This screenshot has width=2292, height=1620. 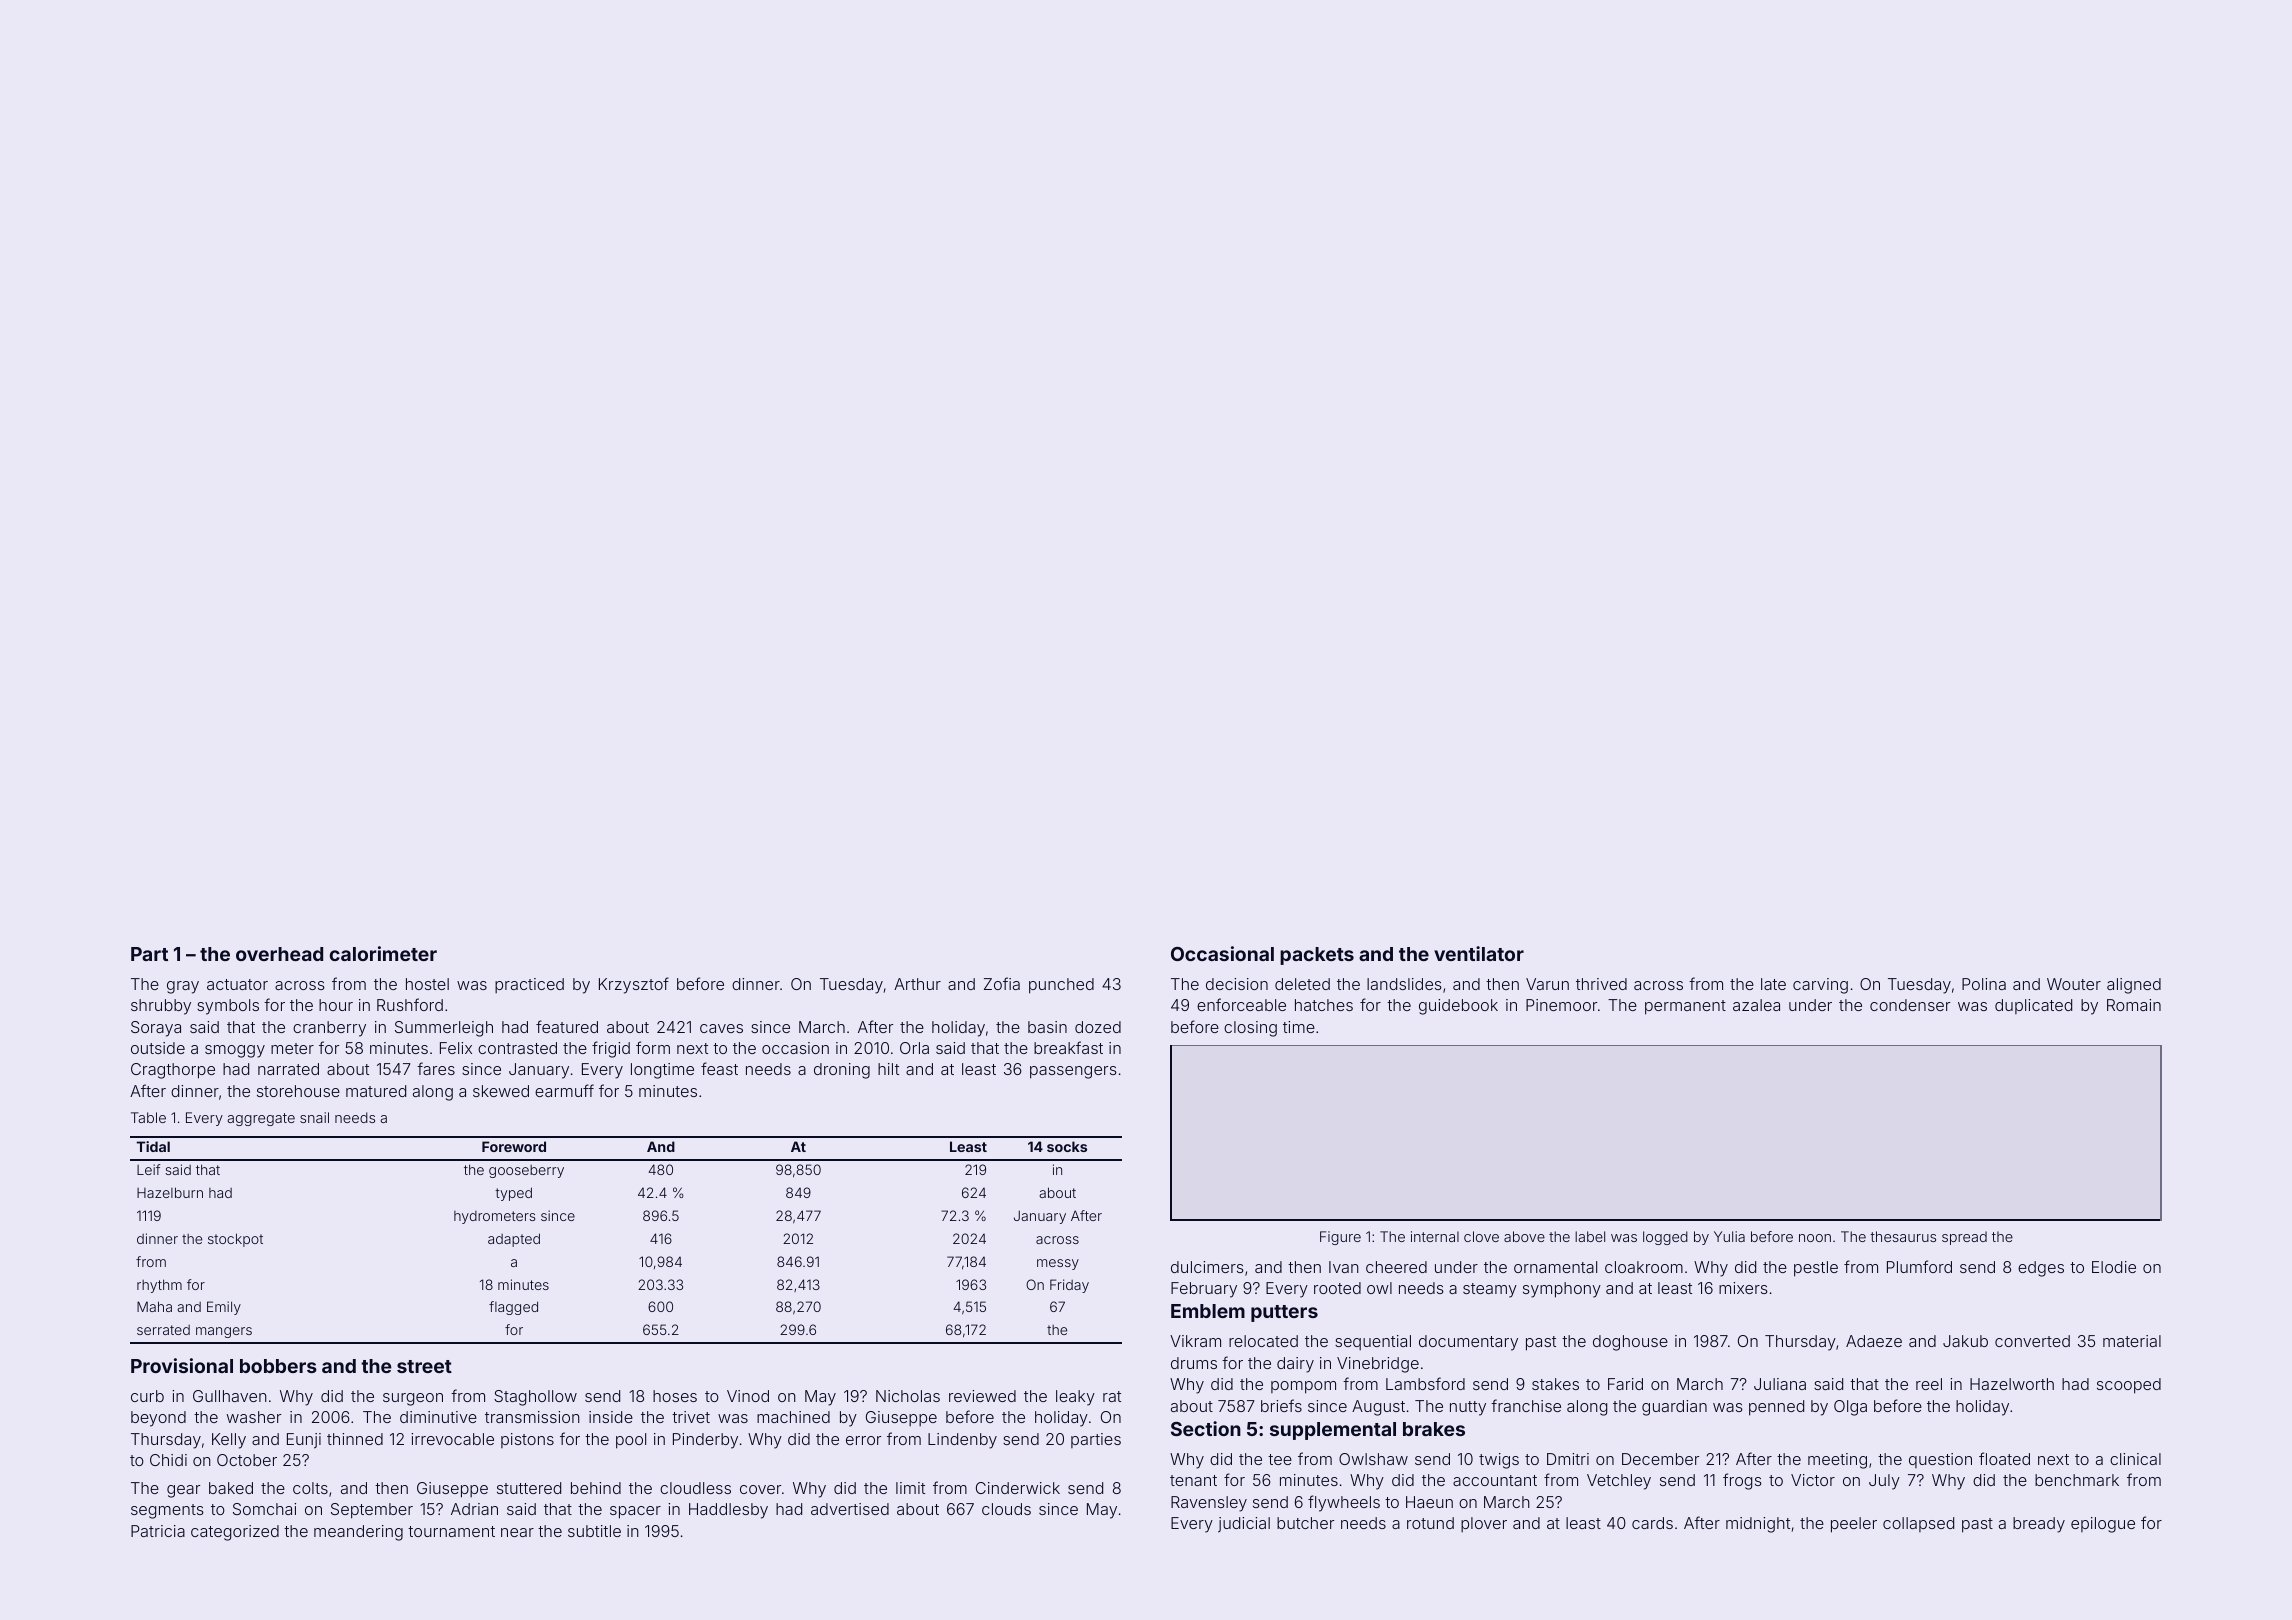 What do you see at coordinates (1067, 1146) in the screenshot?
I see `socks` at bounding box center [1067, 1146].
